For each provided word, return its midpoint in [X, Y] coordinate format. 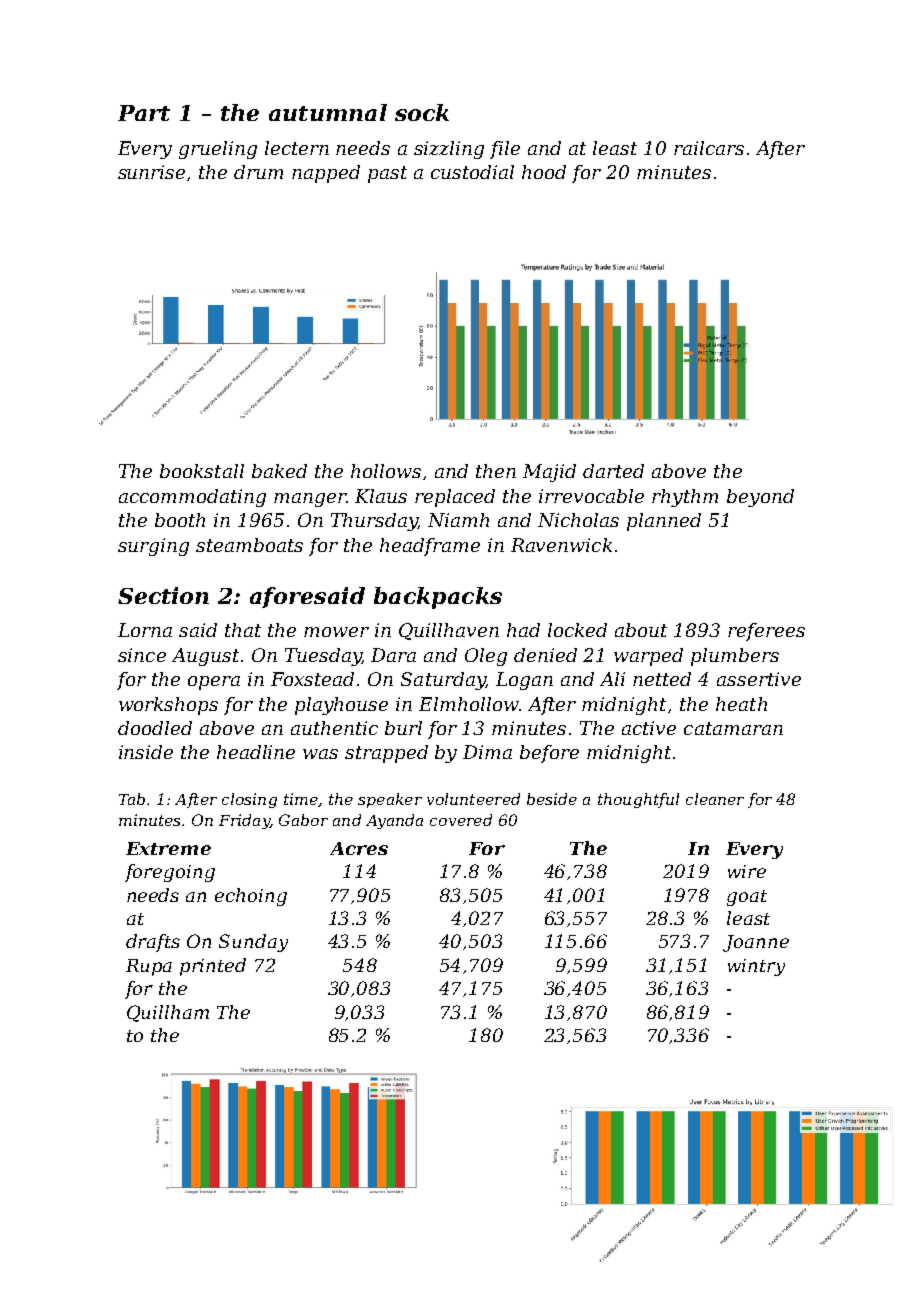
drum [258, 172]
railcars [709, 148]
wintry [756, 967]
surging [153, 547]
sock [422, 112]
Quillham [168, 1013]
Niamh [458, 520]
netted [662, 679]
